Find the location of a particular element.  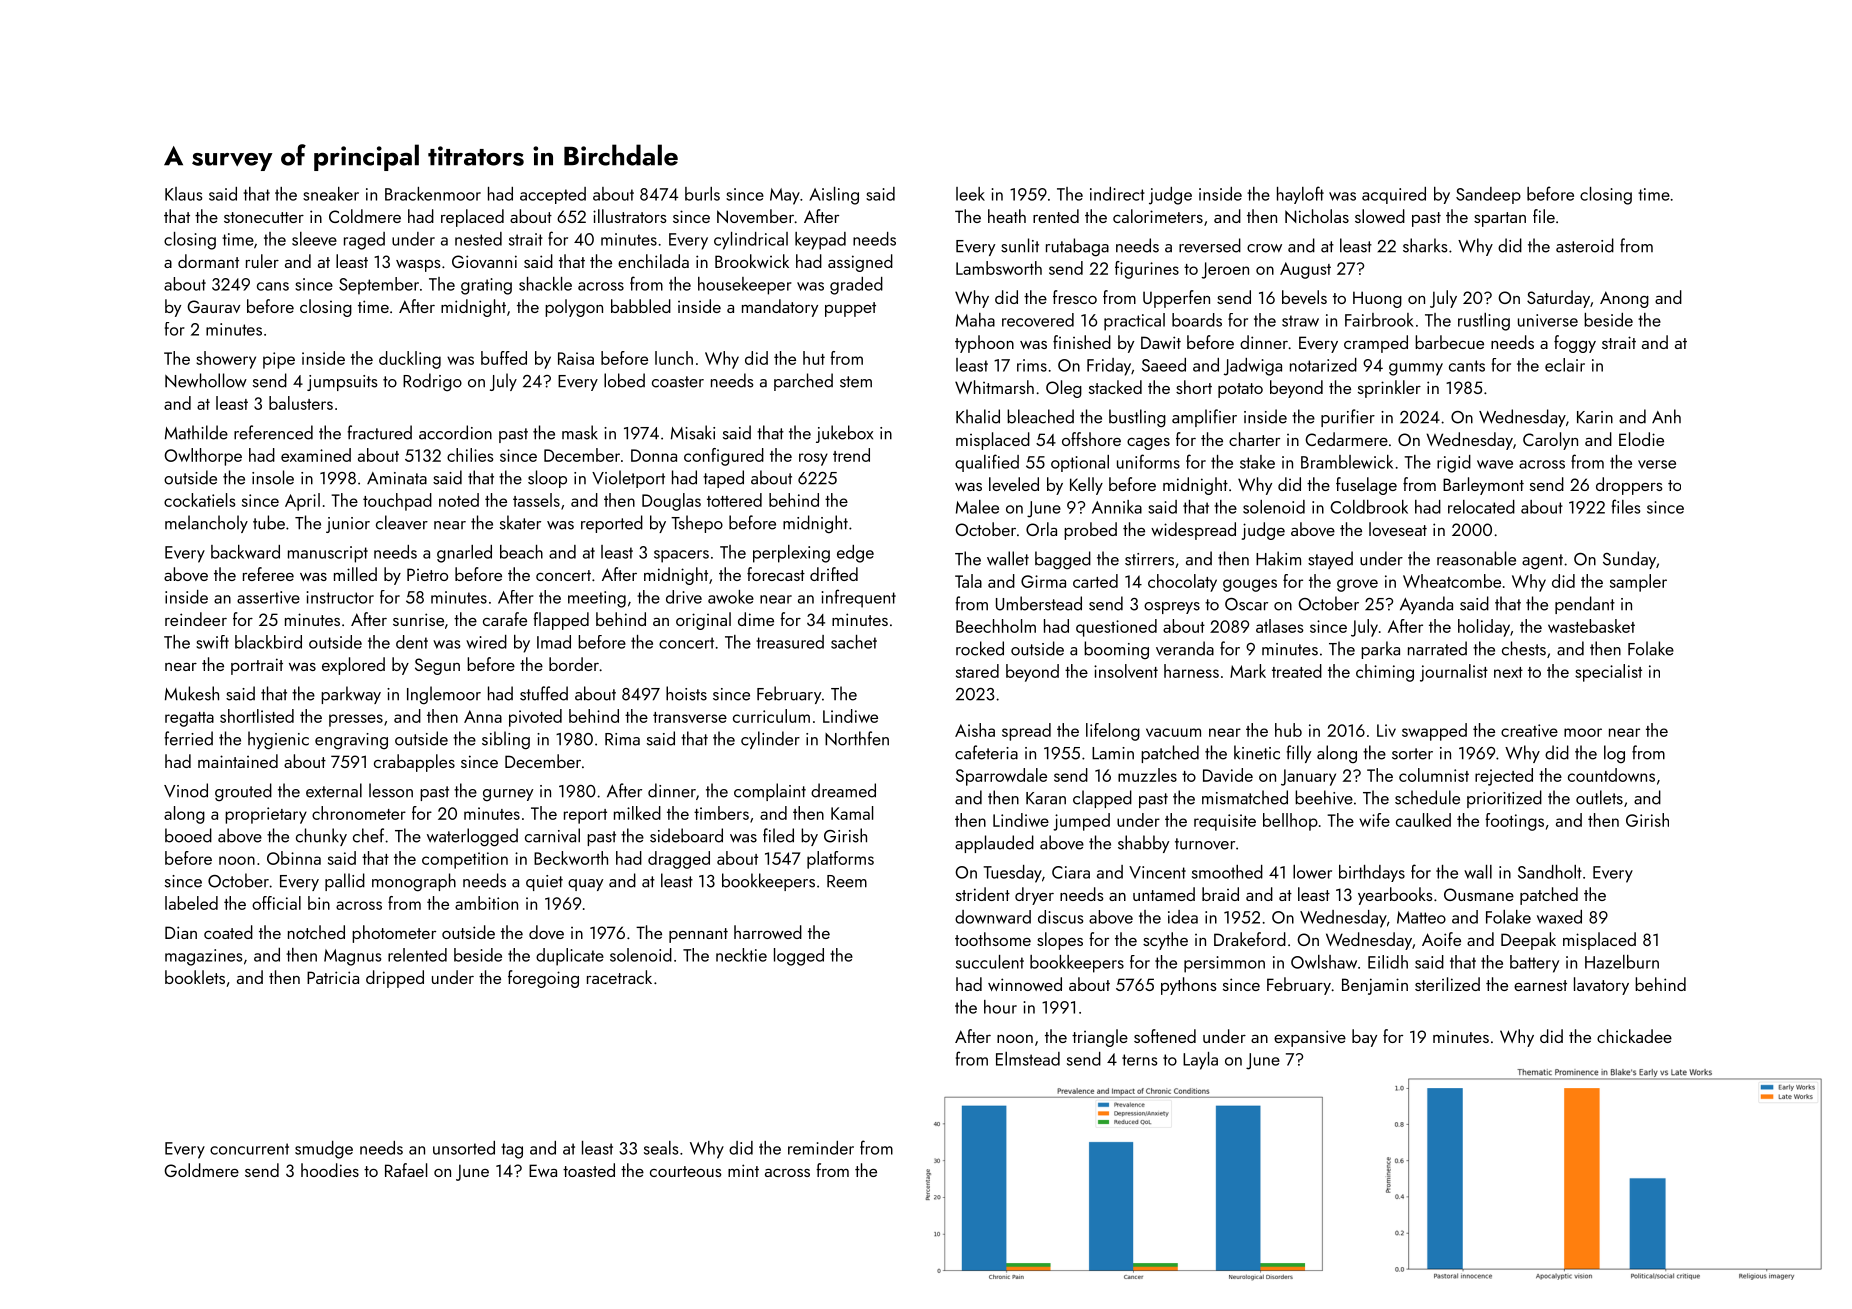

wave is located at coordinates (1495, 464).
